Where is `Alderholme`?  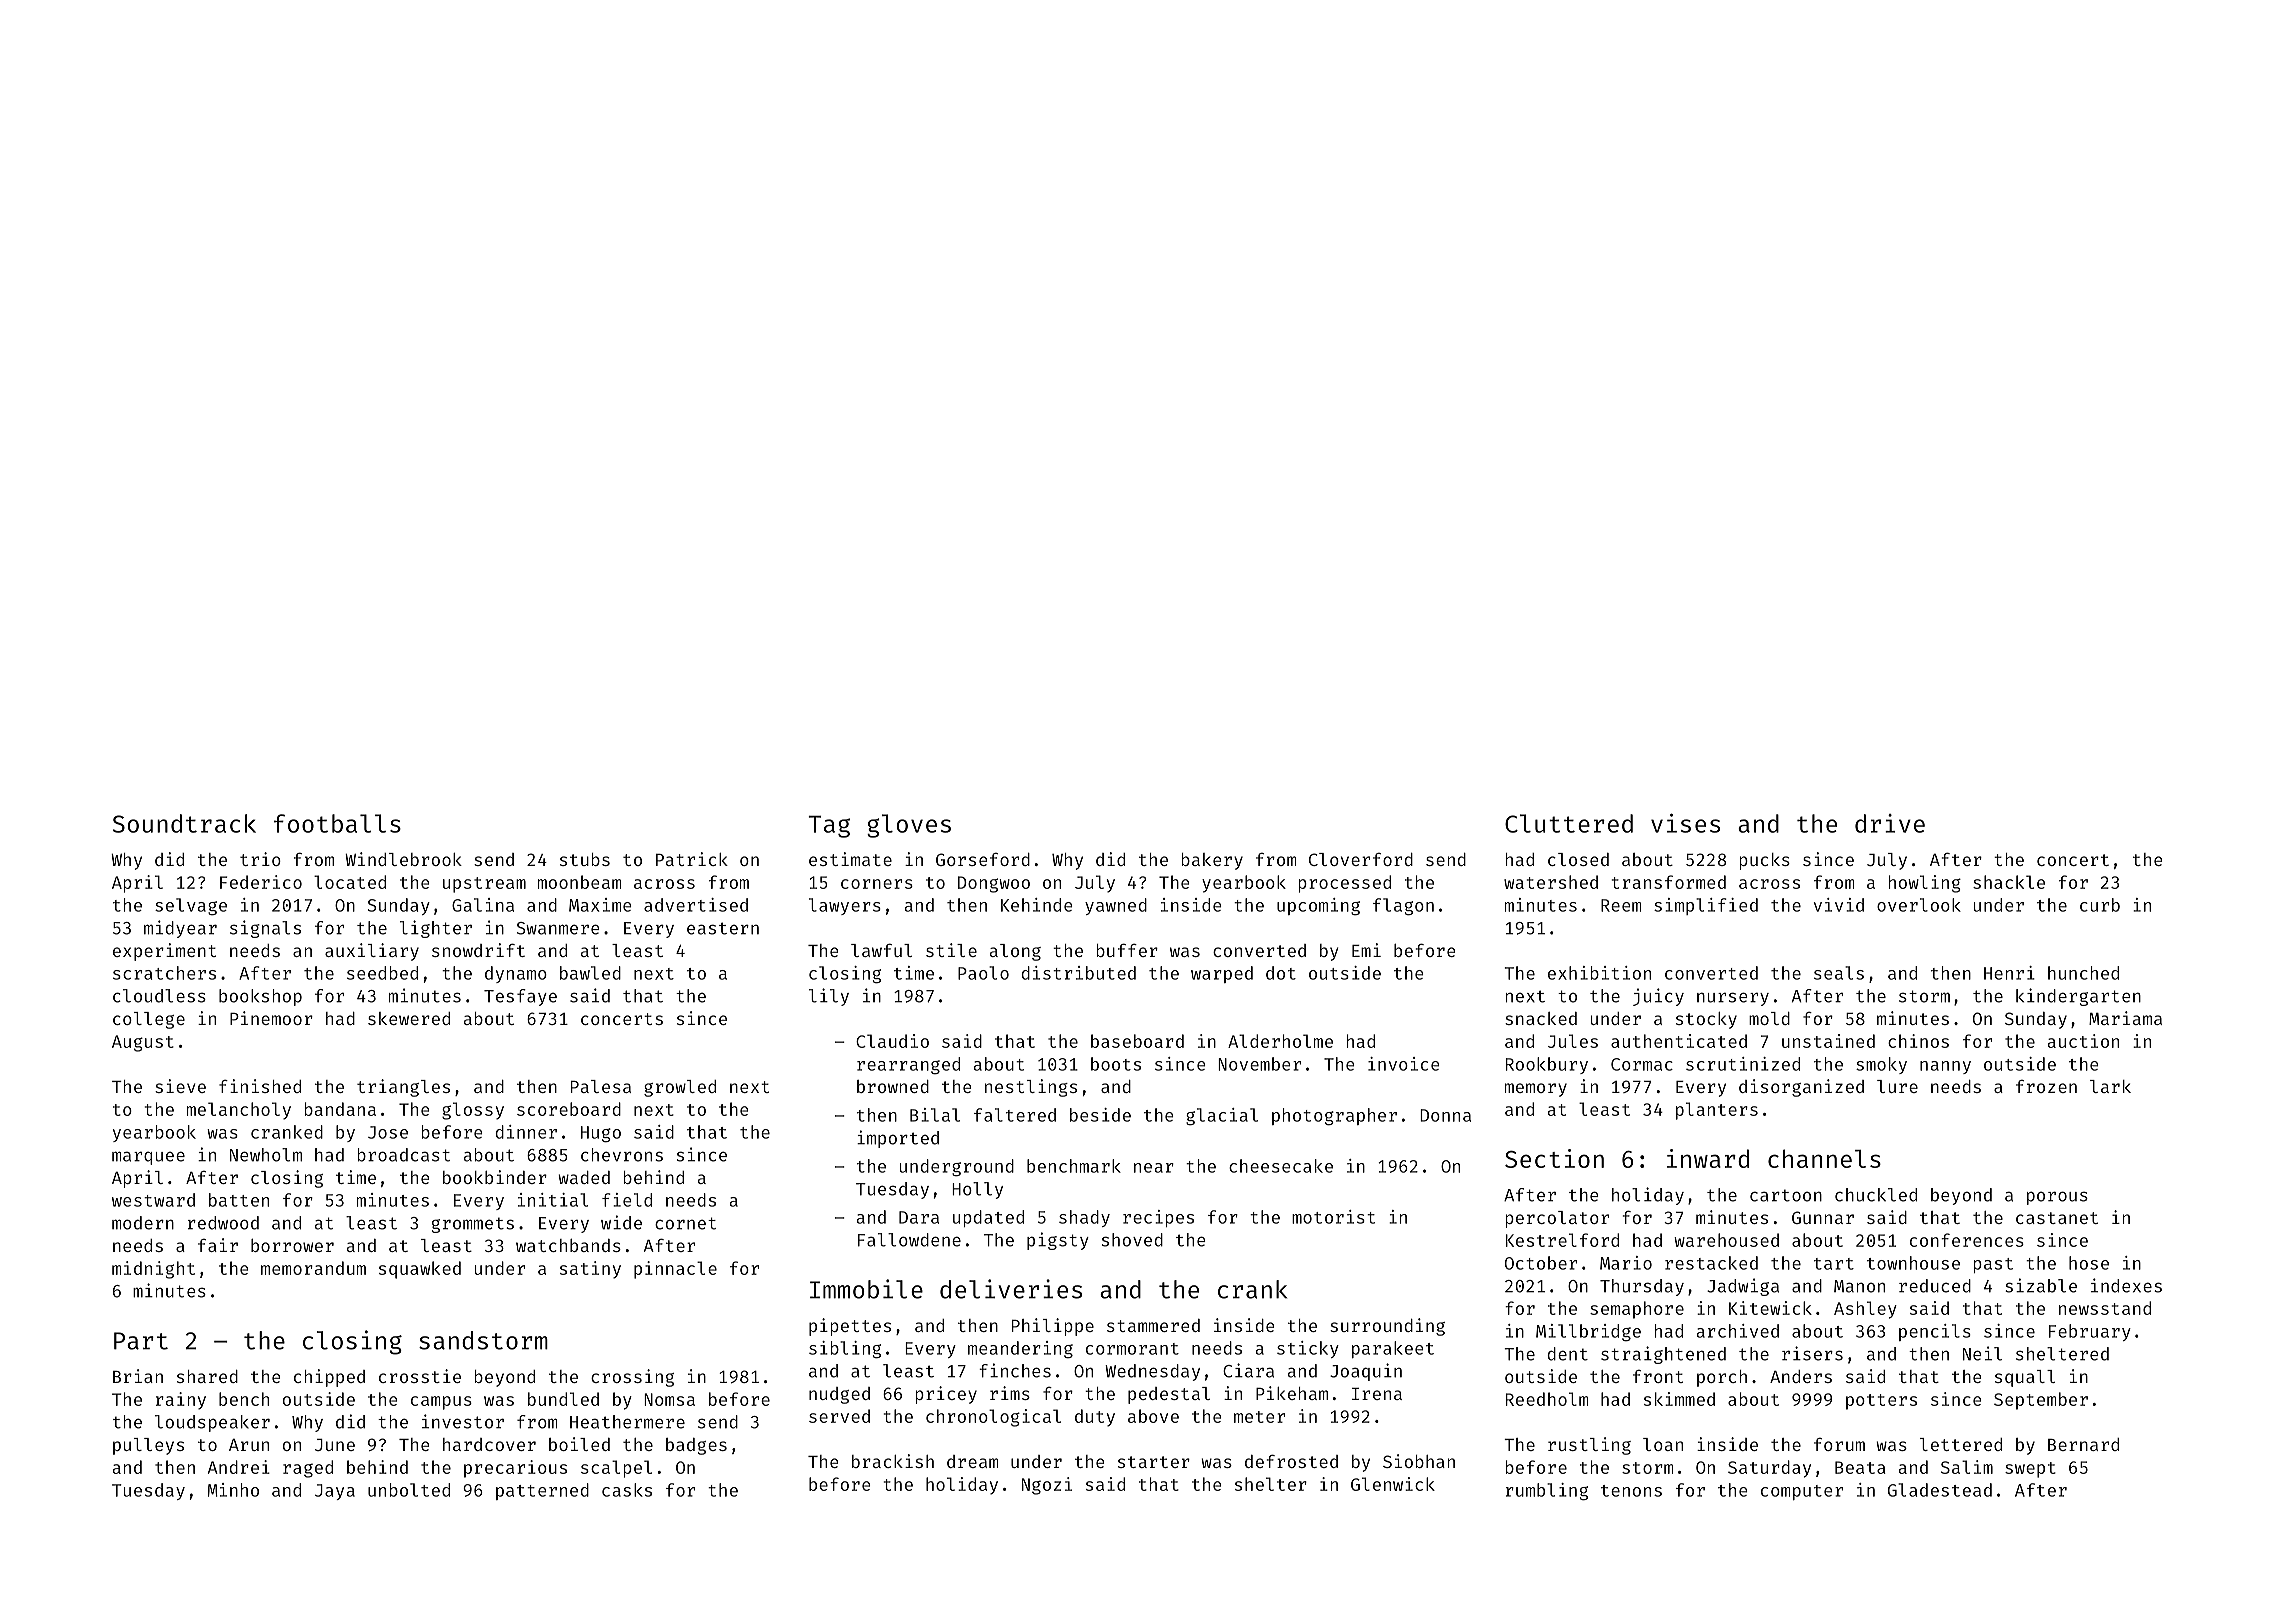 Alderholme is located at coordinates (1280, 1041).
